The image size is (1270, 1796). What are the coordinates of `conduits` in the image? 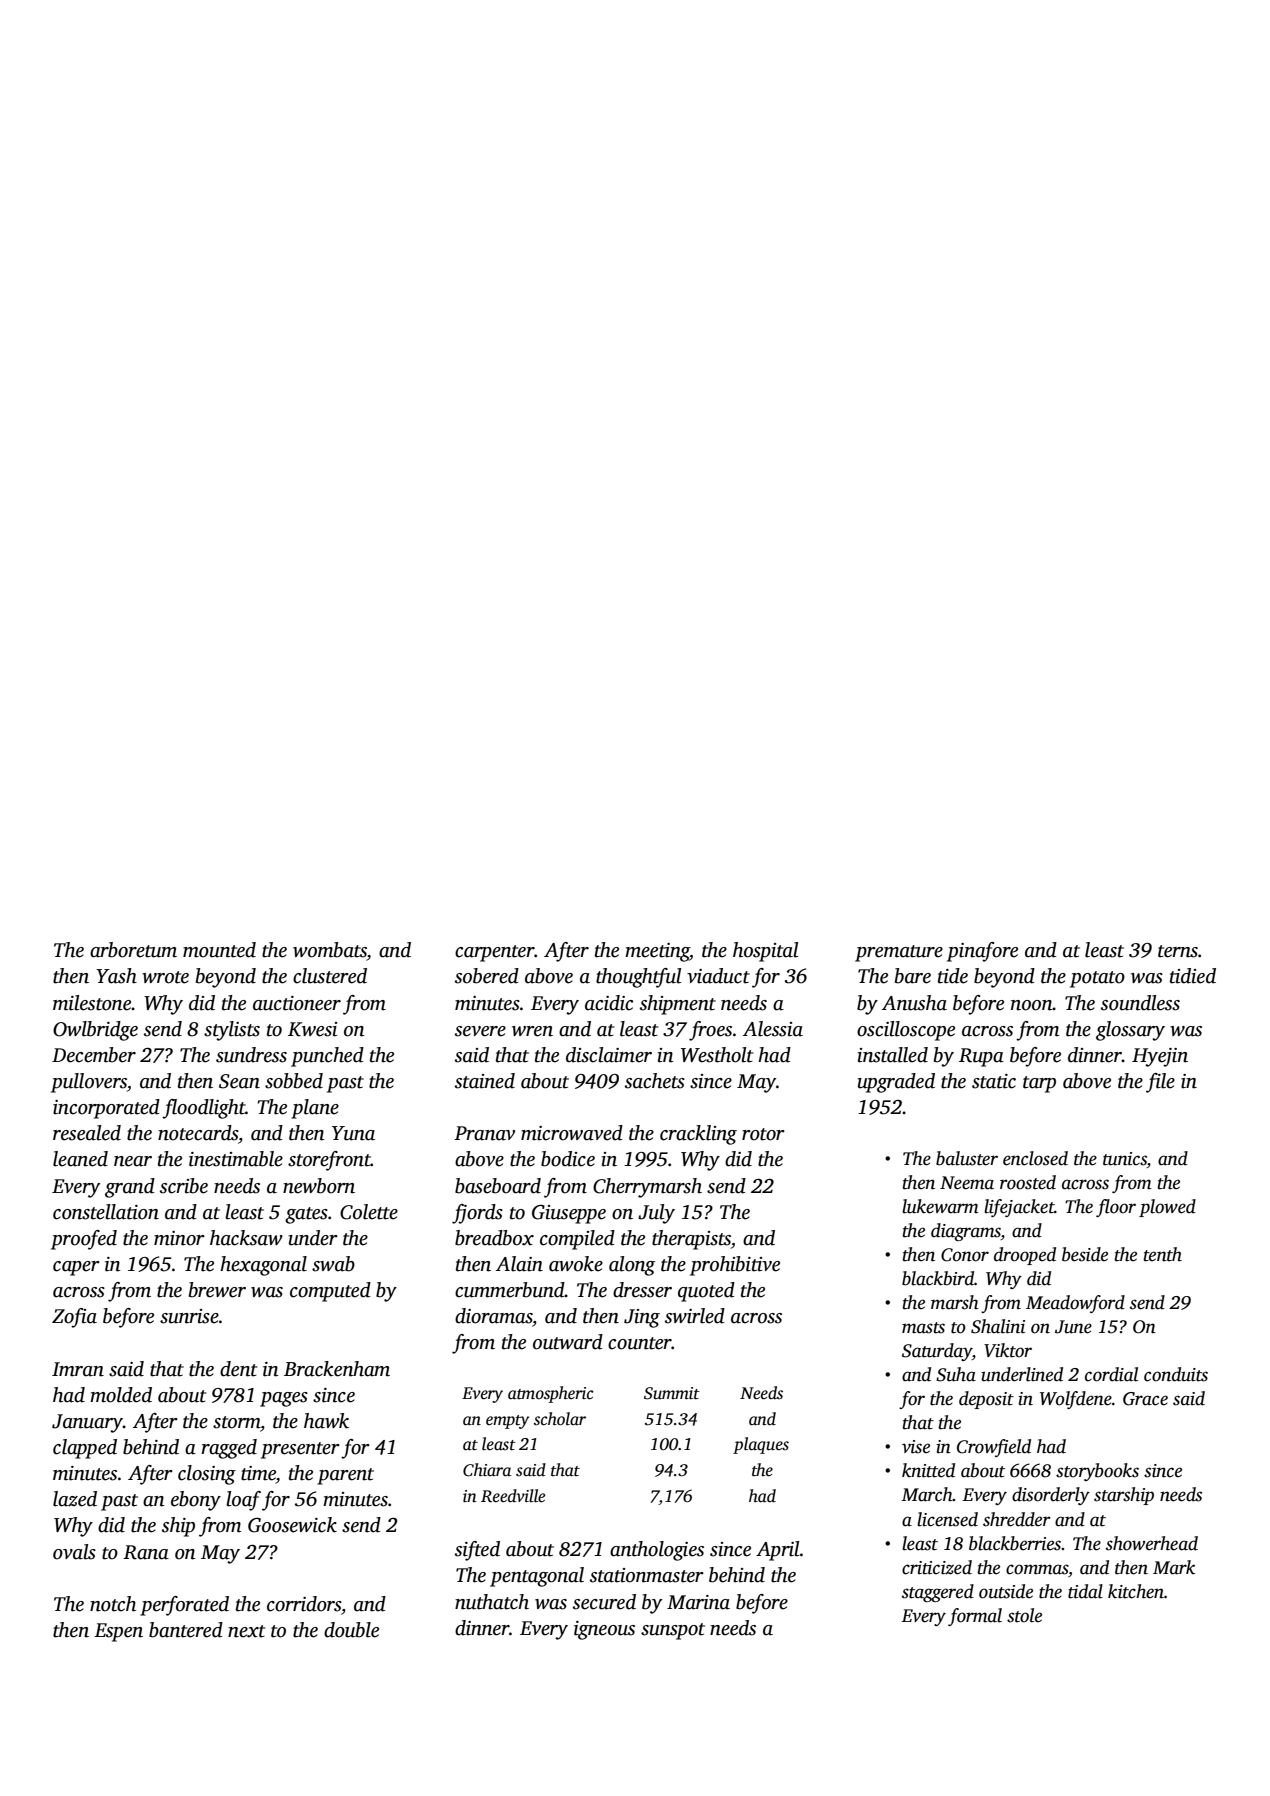 It's located at (1176, 1374).
